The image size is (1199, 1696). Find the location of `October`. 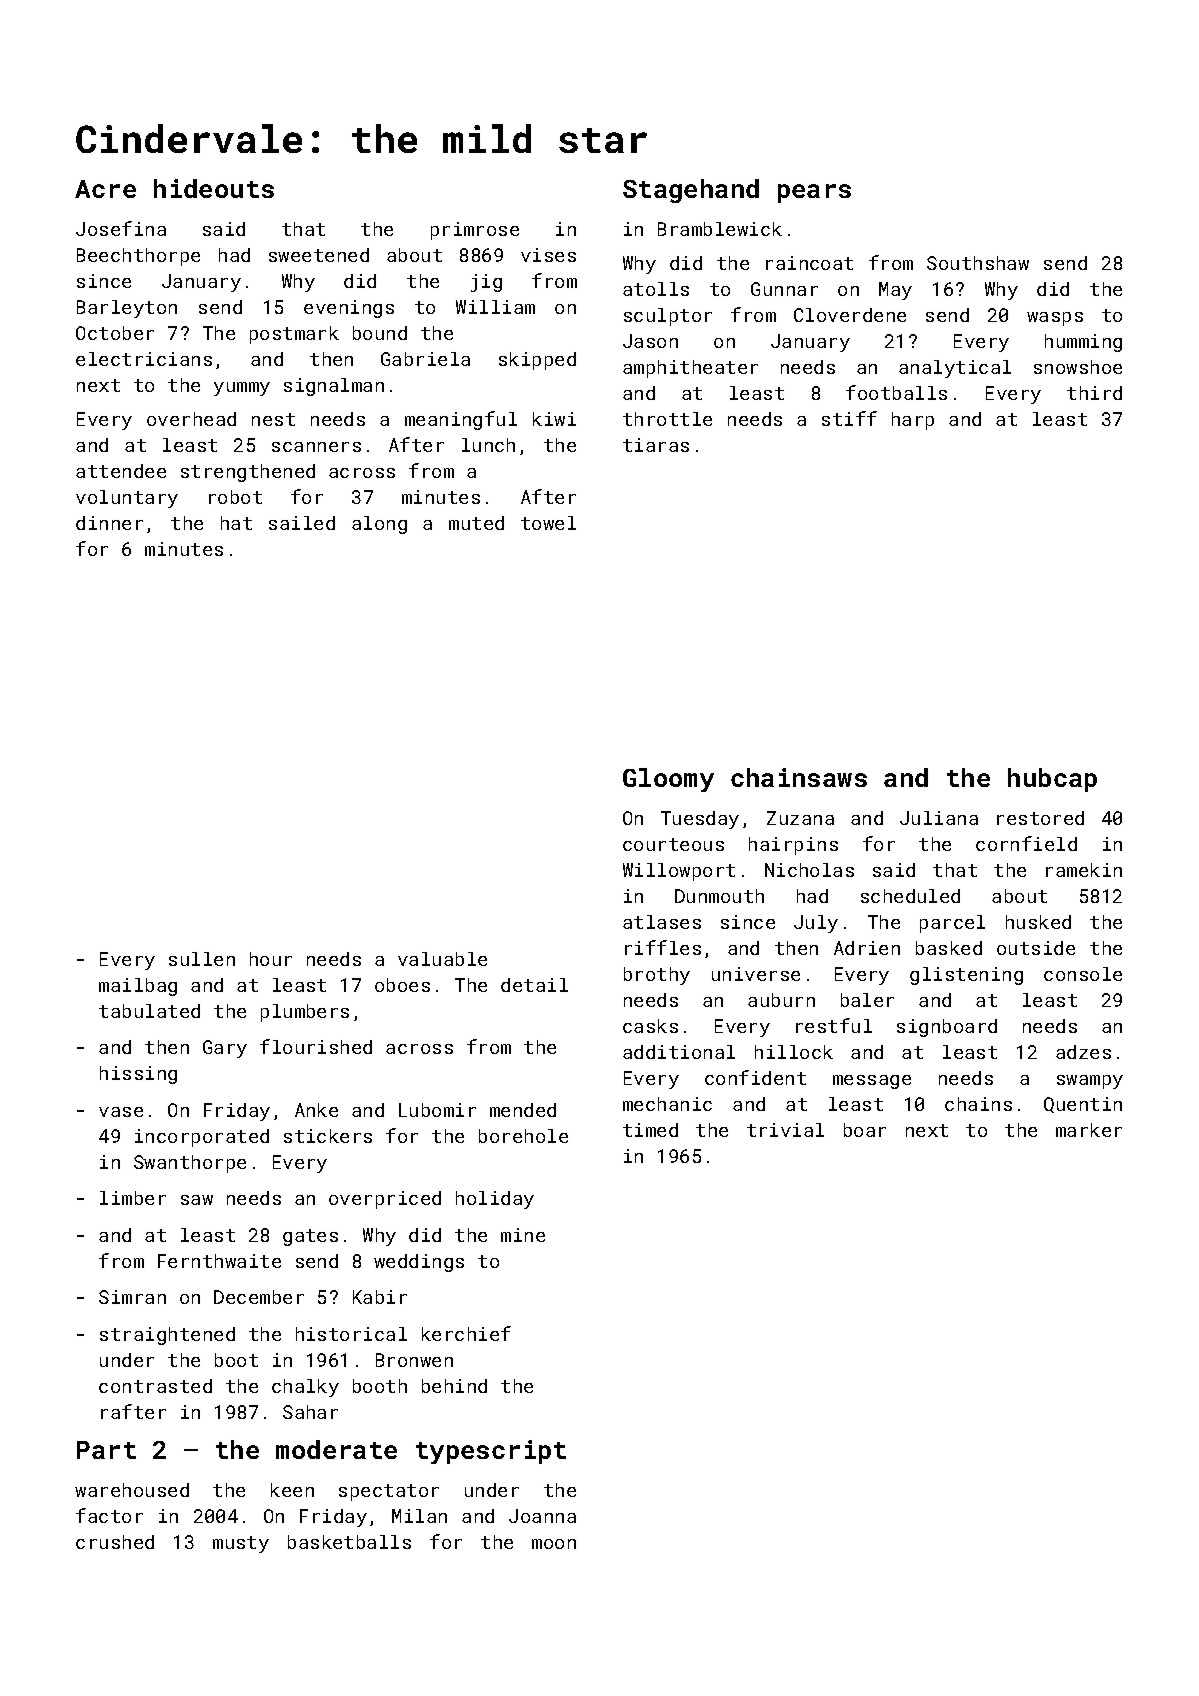

October is located at coordinates (115, 333).
